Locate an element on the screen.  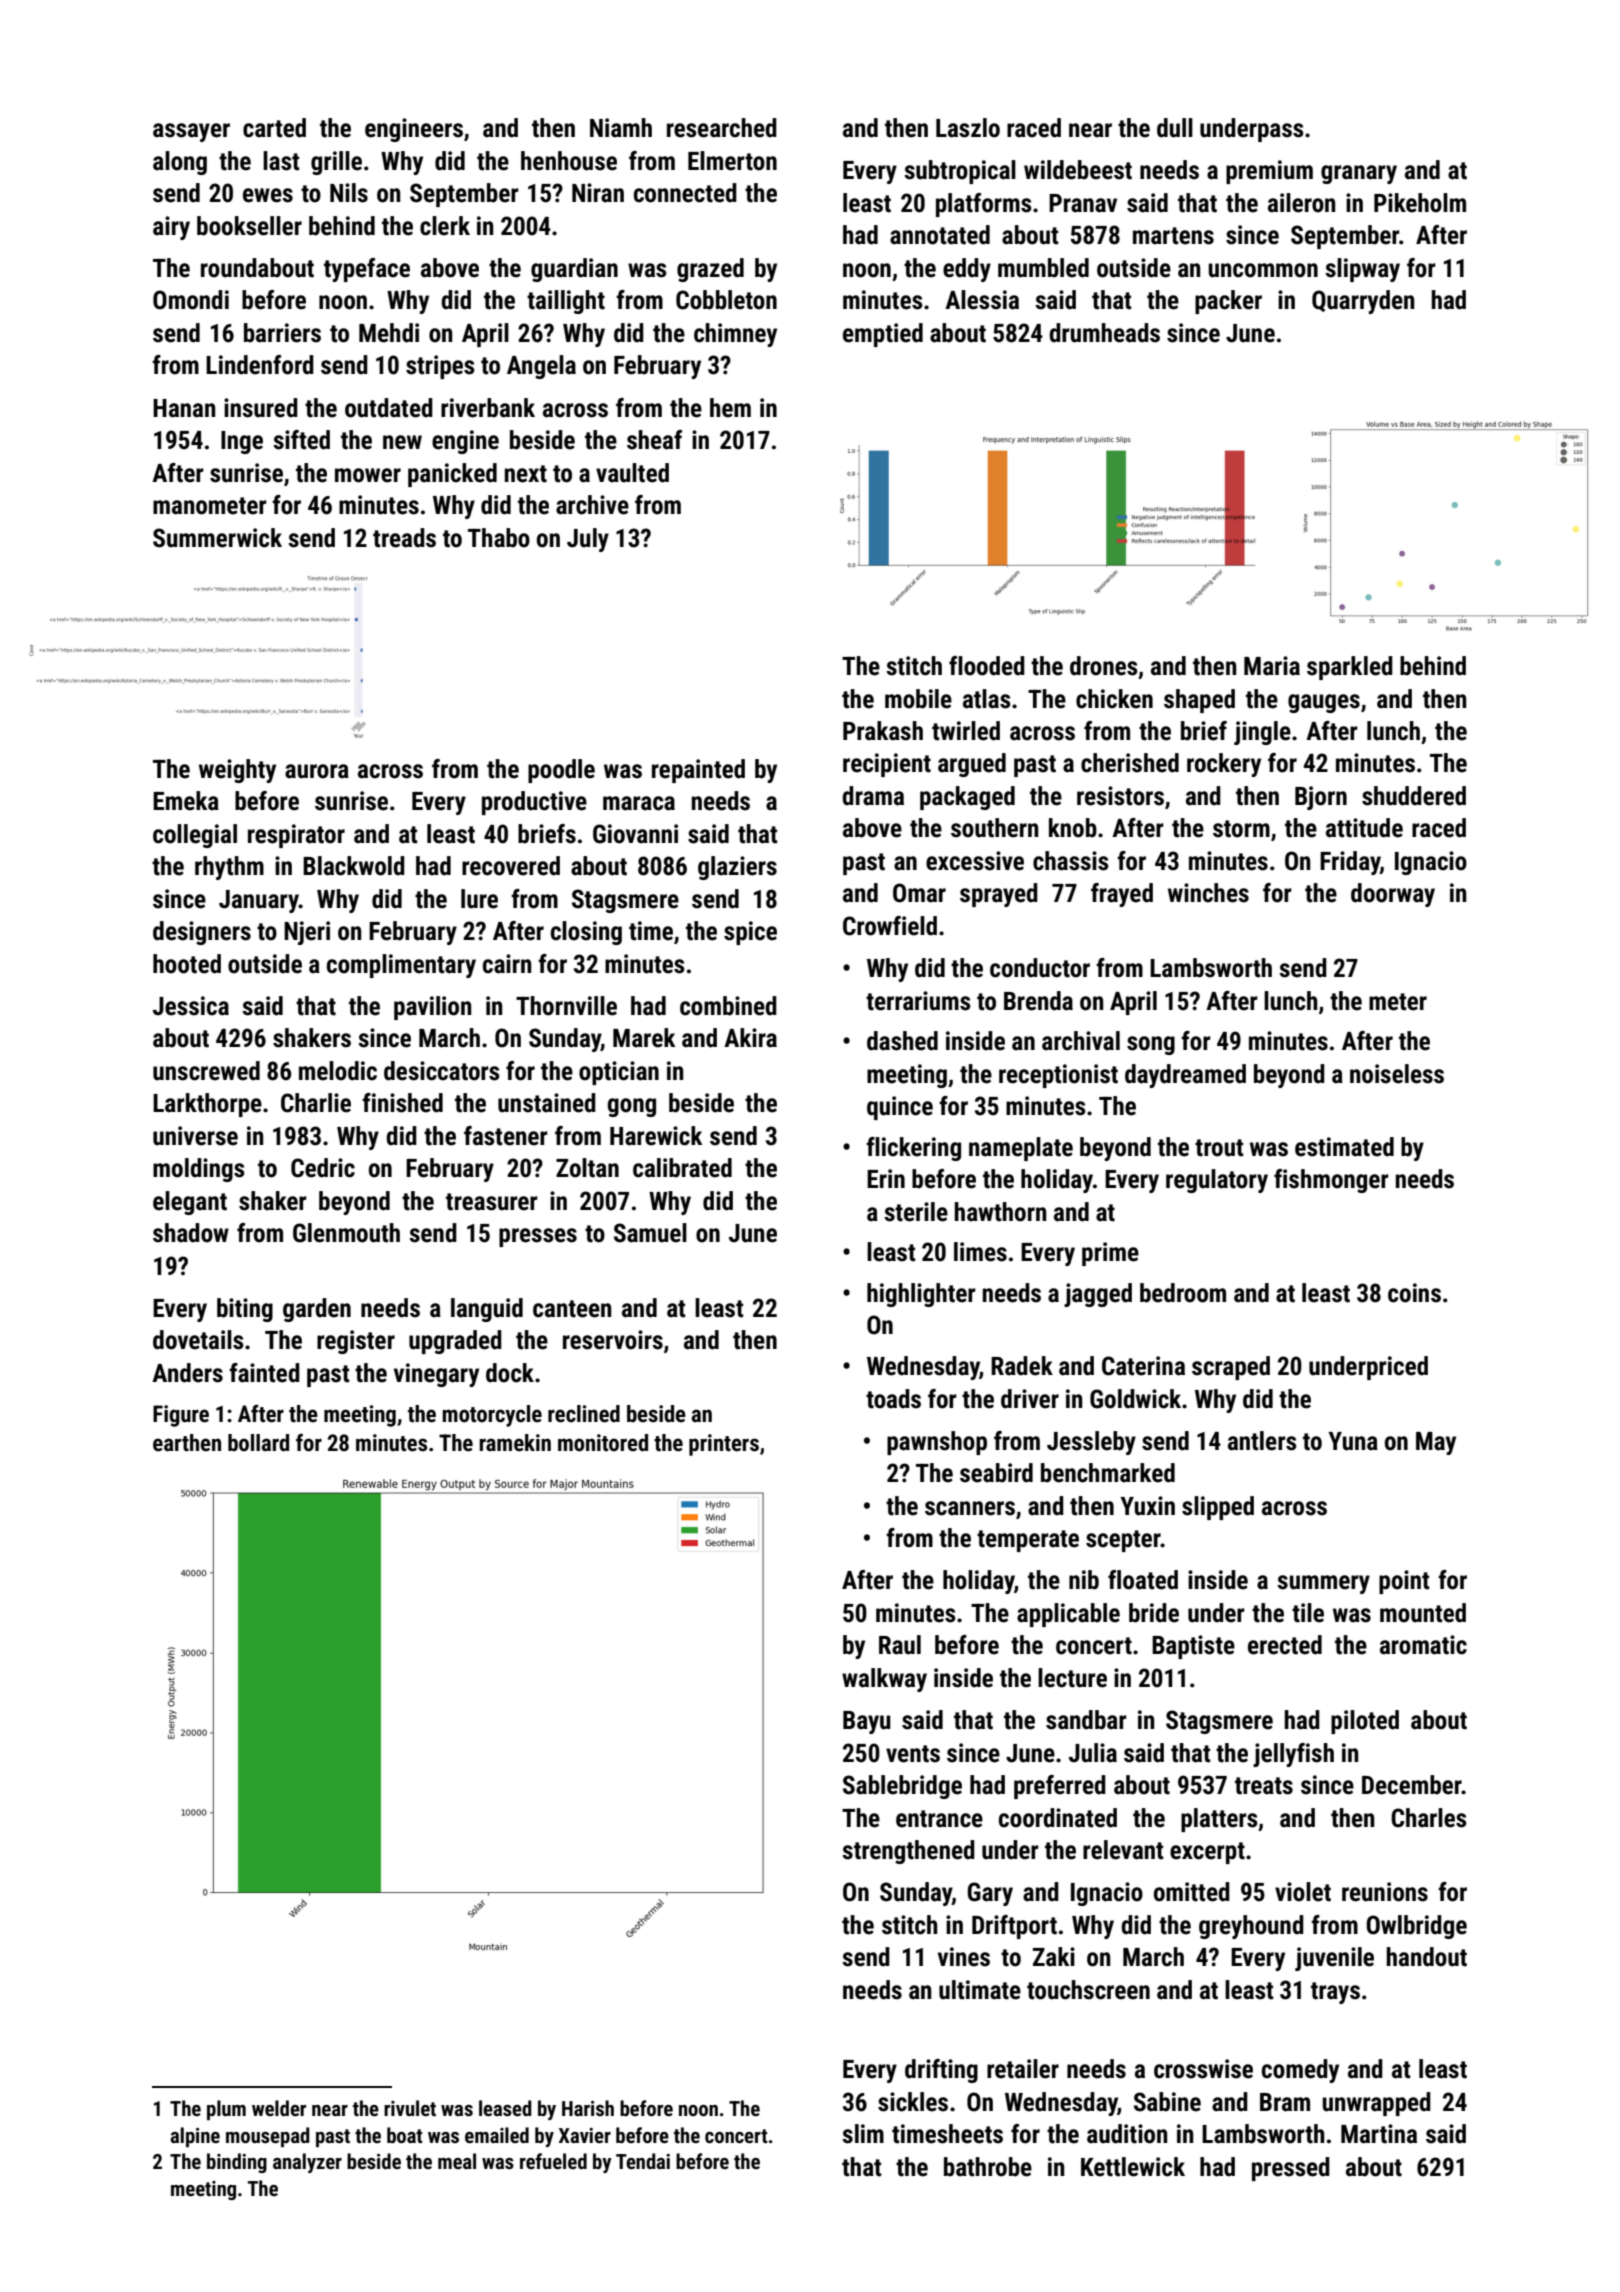
Bayu is located at coordinates (867, 1722).
